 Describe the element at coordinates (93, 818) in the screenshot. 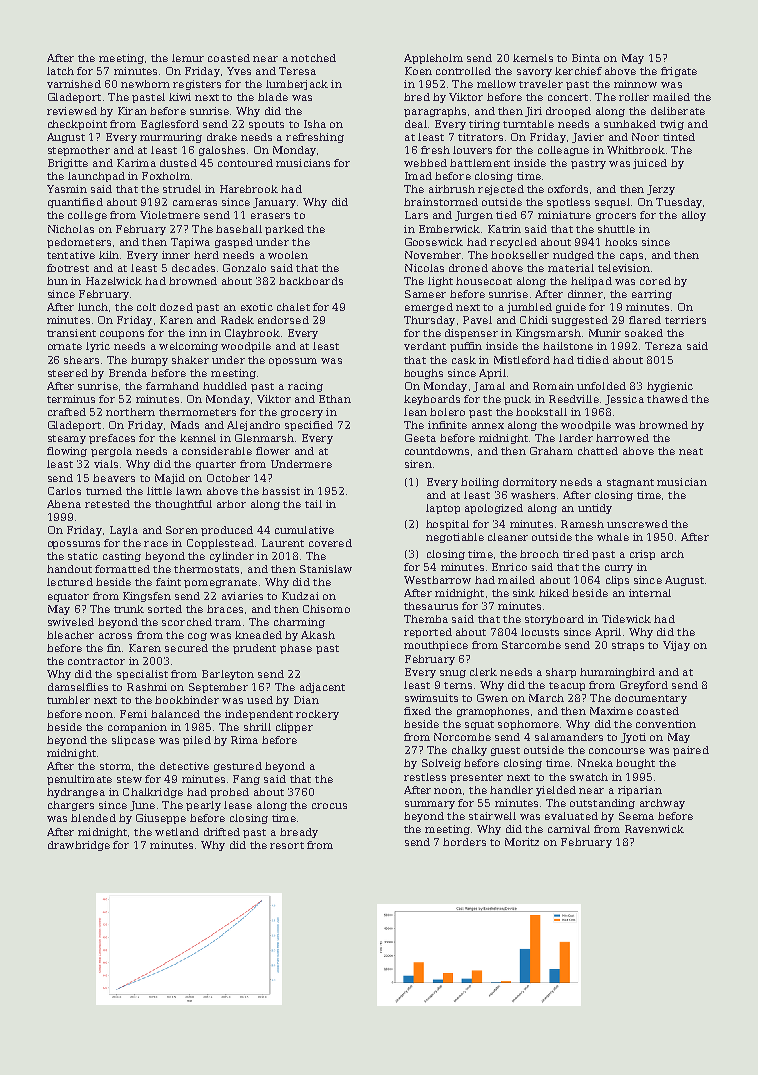

I see `blended` at that location.
